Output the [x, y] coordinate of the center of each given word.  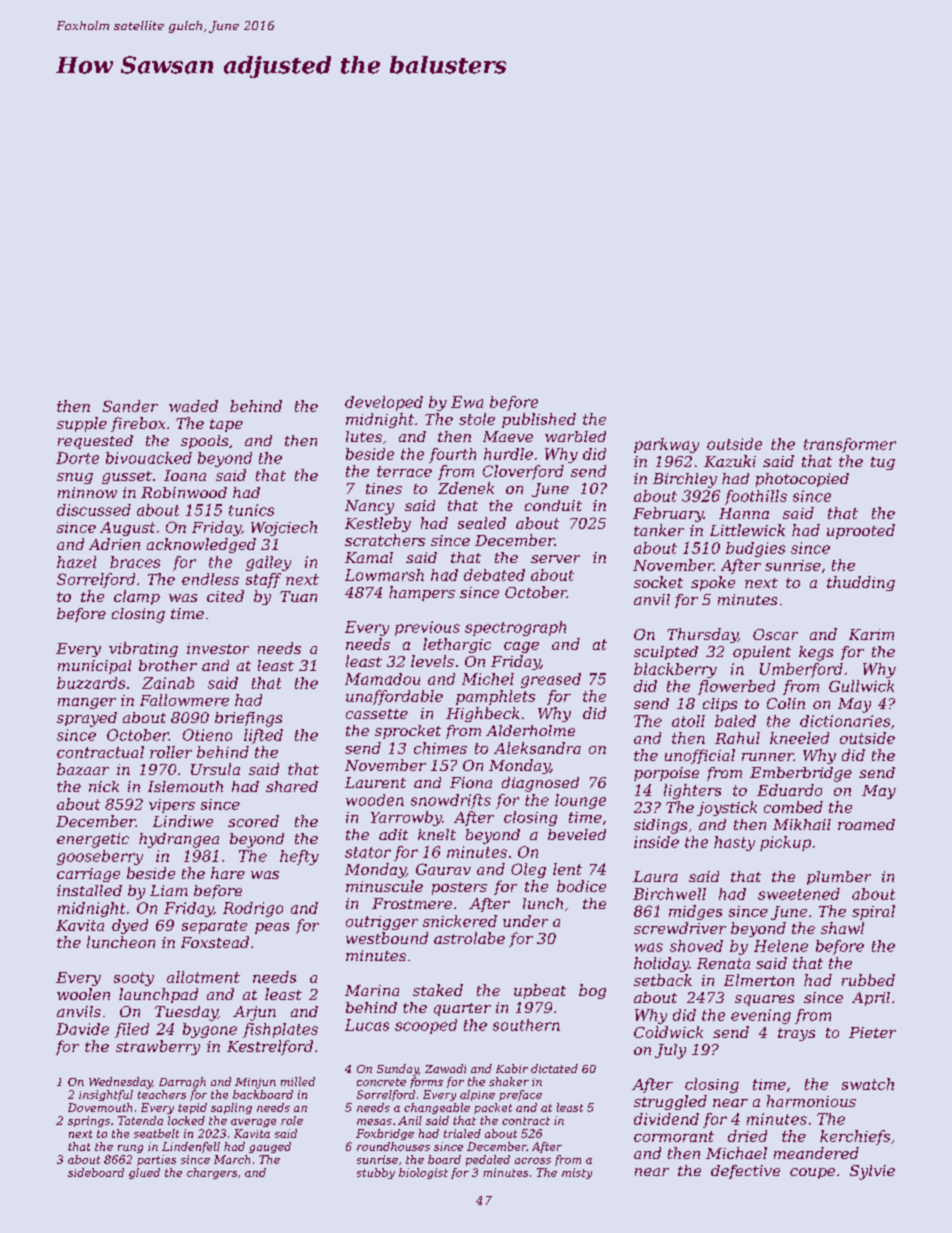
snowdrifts [451, 801]
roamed [866, 824]
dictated [554, 1068]
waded [193, 406]
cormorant [674, 1136]
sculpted [666, 653]
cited [225, 596]
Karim [871, 634]
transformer [850, 445]
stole [477, 419]
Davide [82, 1029]
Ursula [215, 769]
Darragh [182, 1083]
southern [526, 1025]
